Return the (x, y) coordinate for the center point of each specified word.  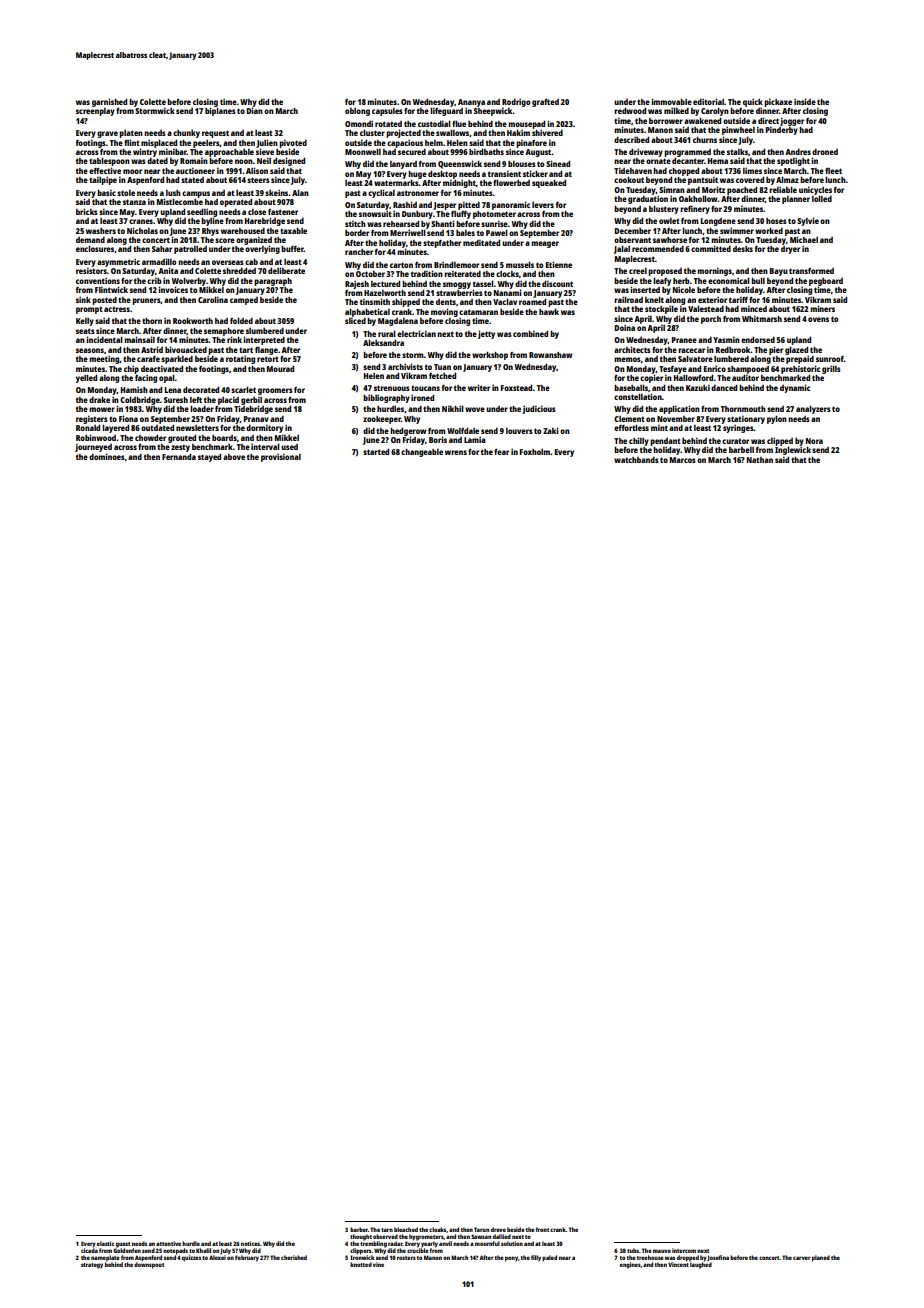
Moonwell (363, 151)
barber (359, 1229)
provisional (281, 457)
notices (250, 1243)
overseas (228, 262)
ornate (658, 161)
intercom (684, 1250)
